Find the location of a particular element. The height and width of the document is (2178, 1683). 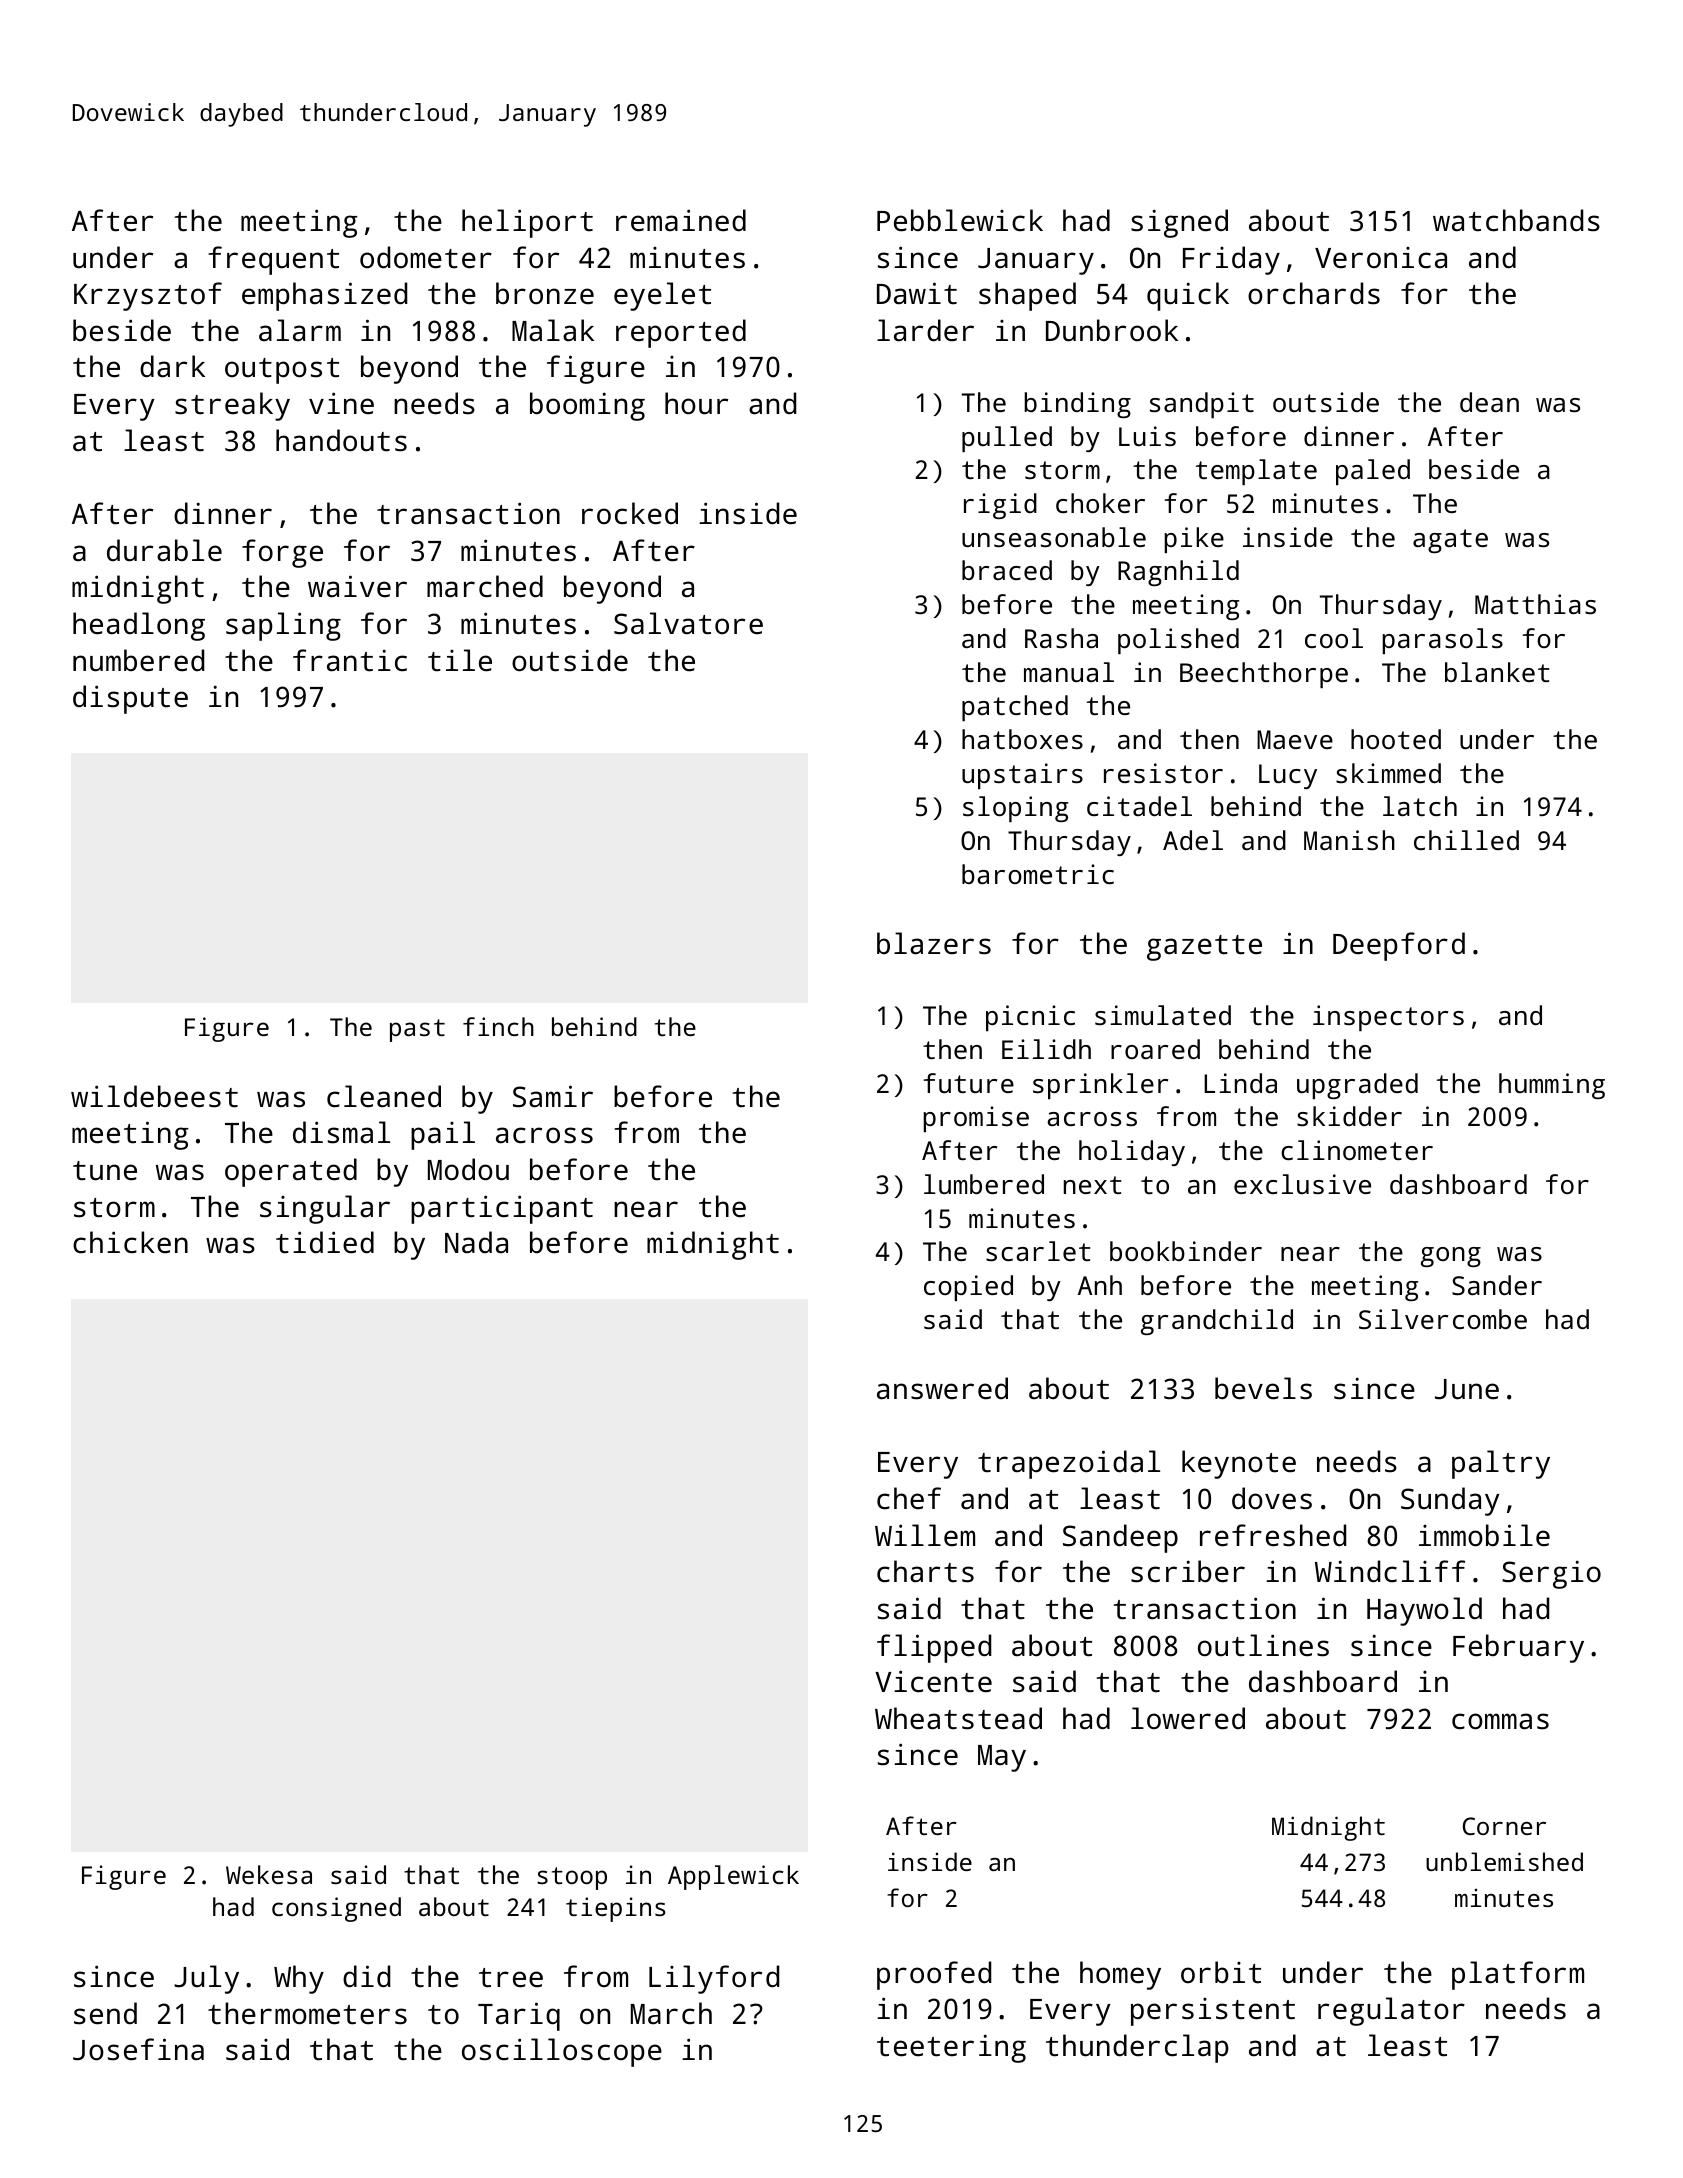

Lilyford is located at coordinates (714, 1979).
